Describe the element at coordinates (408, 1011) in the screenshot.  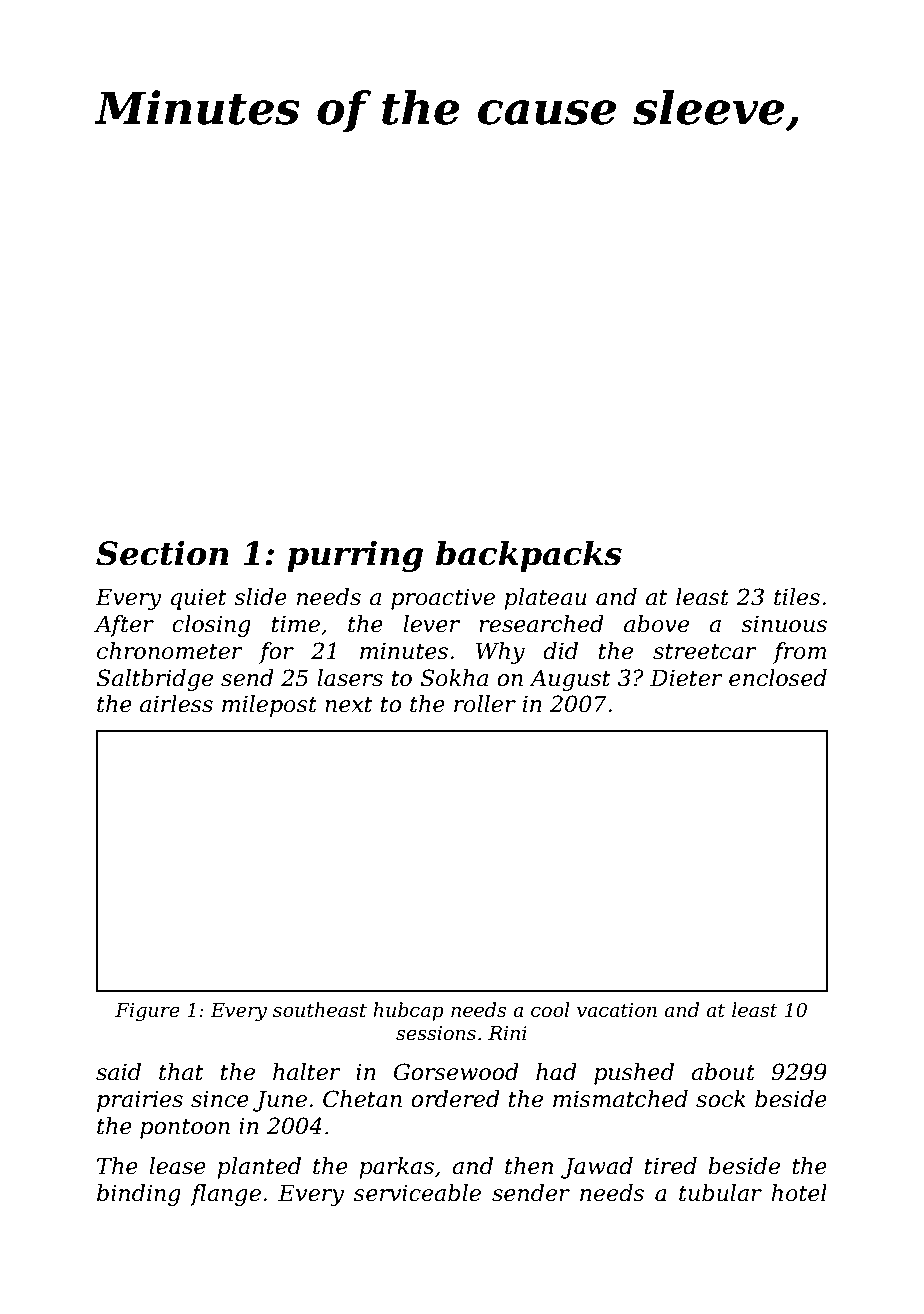
I see `hubcap` at that location.
